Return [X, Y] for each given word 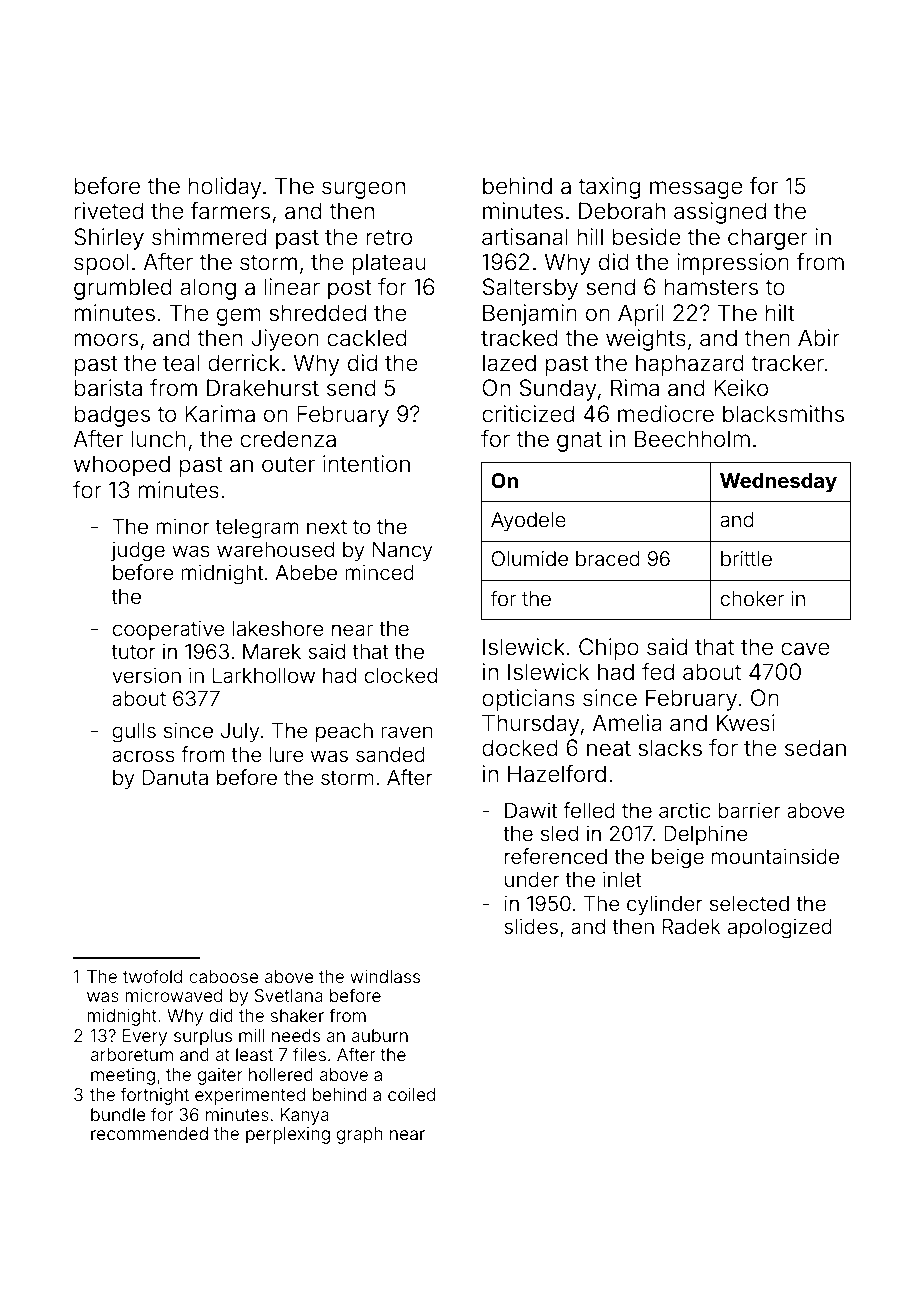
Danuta [175, 777]
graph [360, 1135]
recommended [149, 1133]
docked [520, 748]
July [240, 733]
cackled [367, 338]
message [696, 190]
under [532, 880]
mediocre [666, 414]
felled [589, 810]
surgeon [363, 190]
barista [108, 388]
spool [101, 264]
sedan [815, 748]
